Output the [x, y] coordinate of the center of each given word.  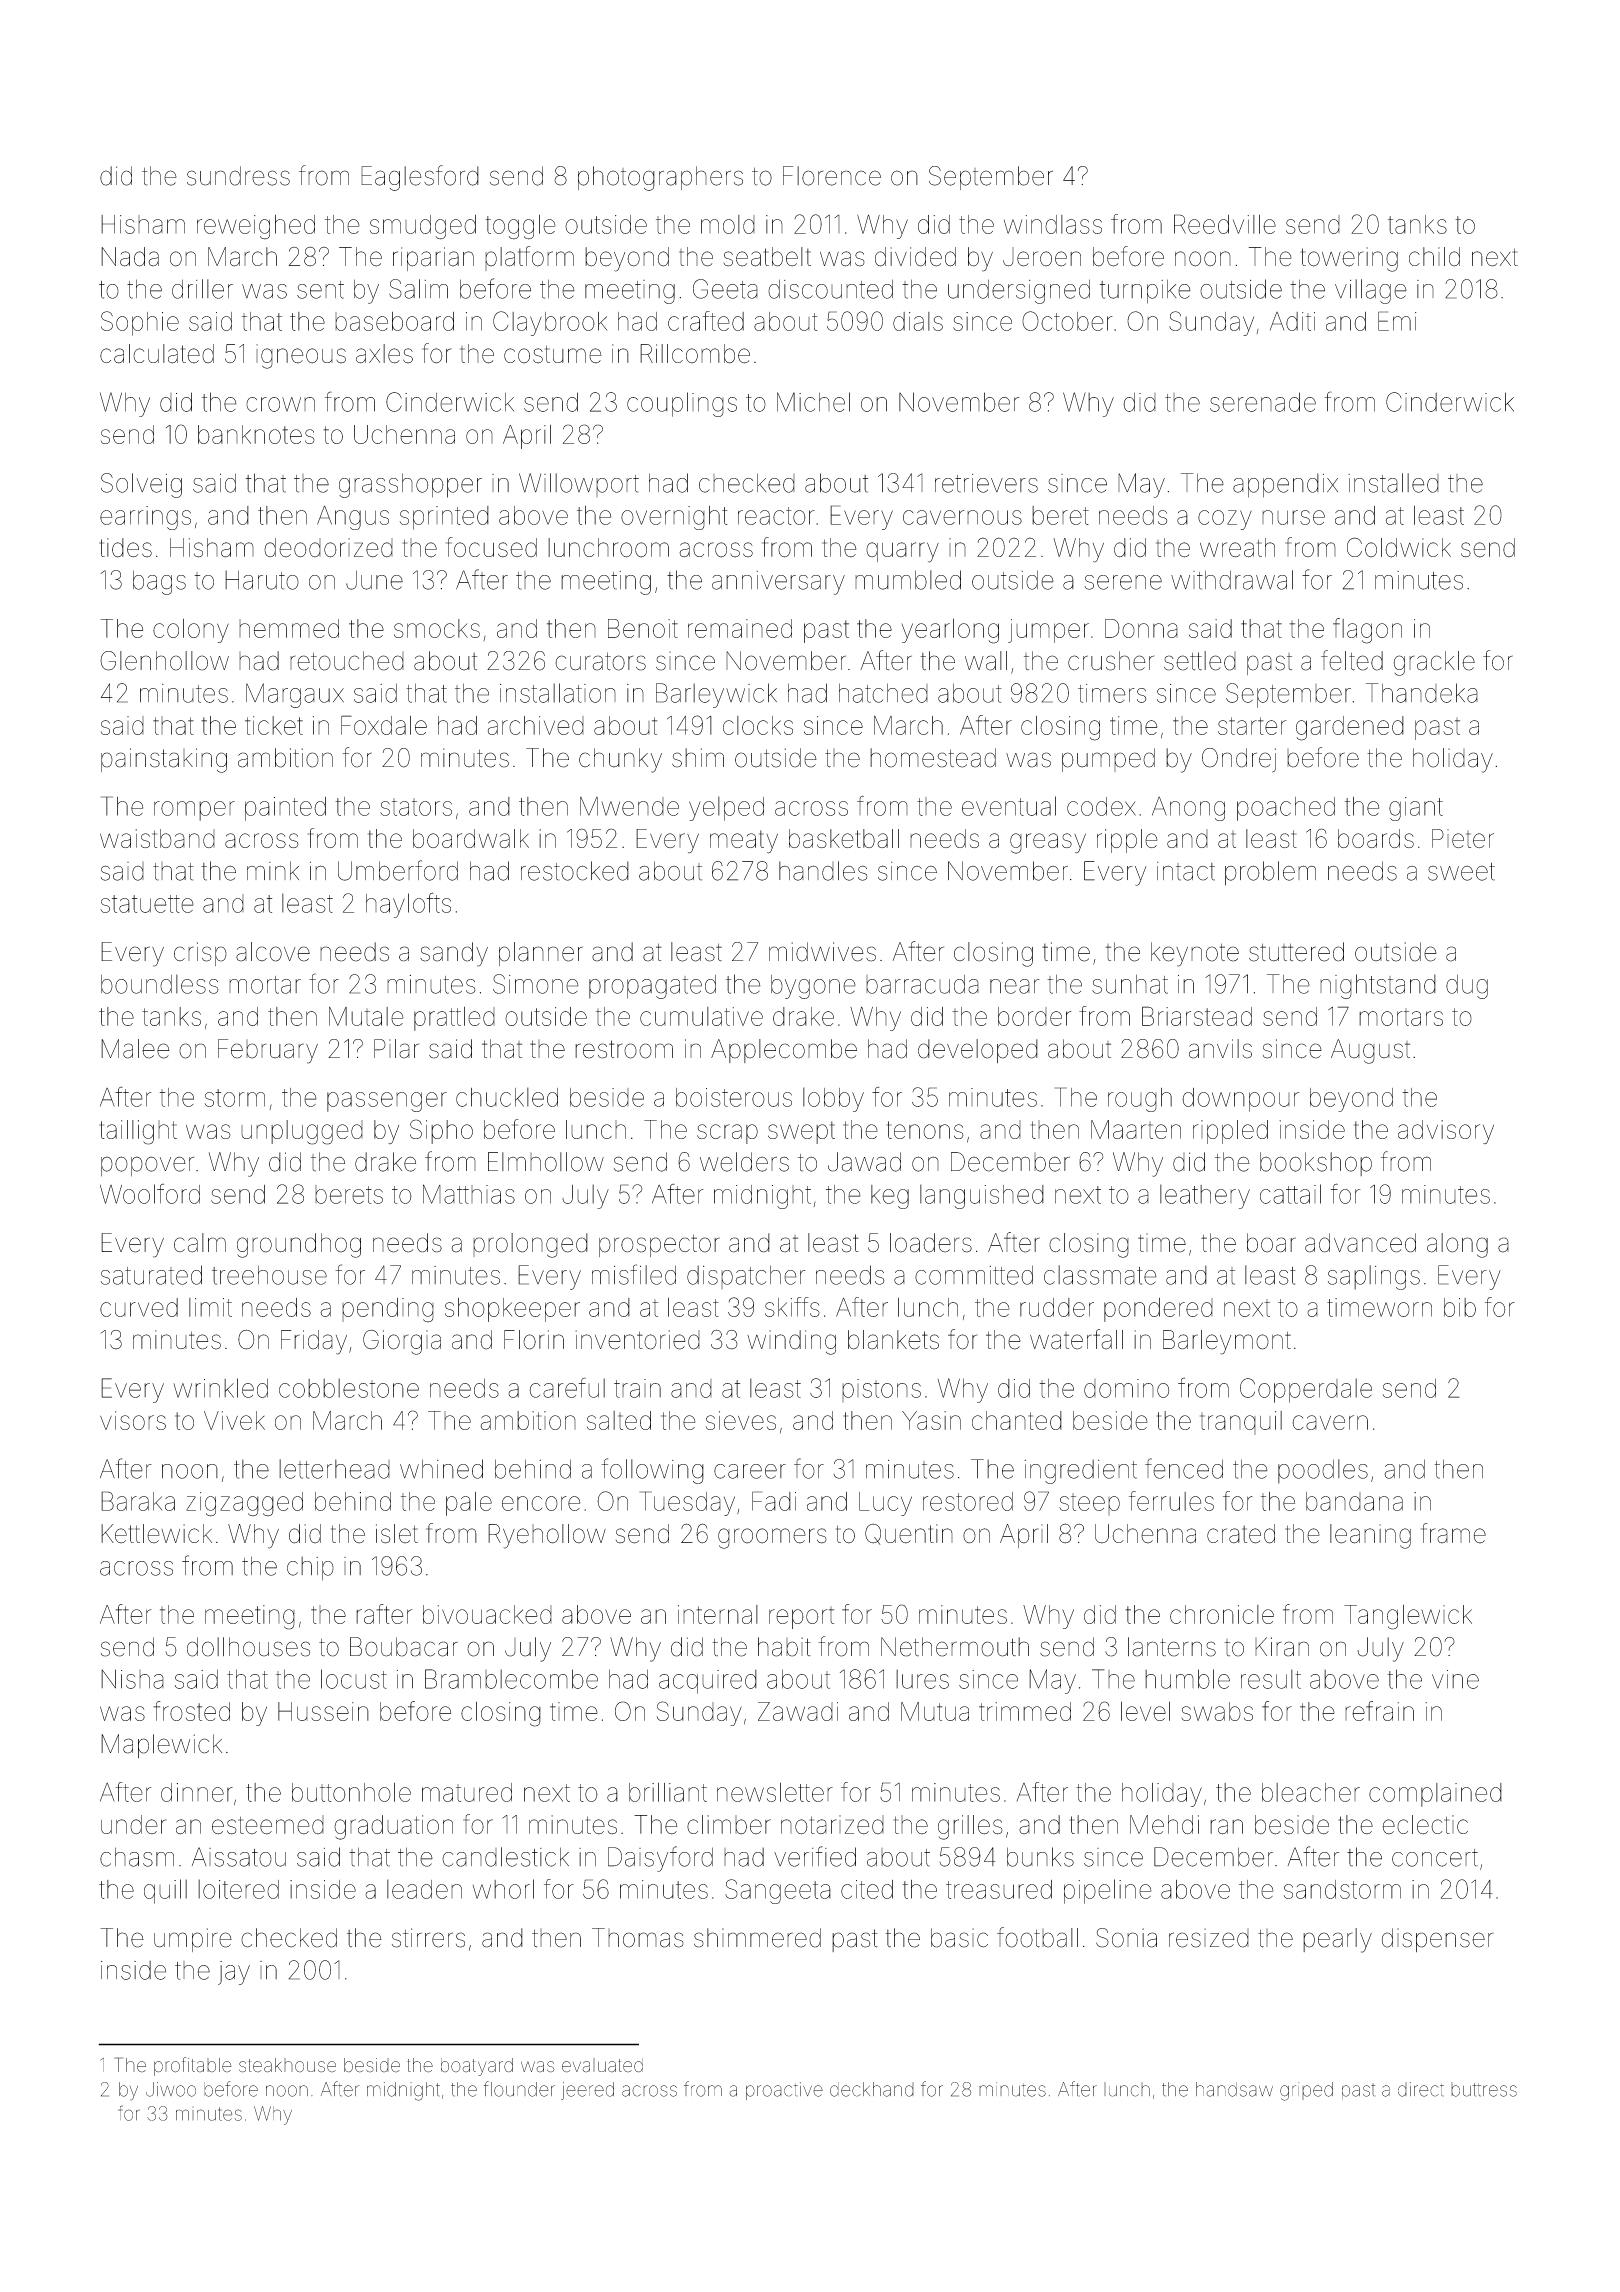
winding [791, 1342]
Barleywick [716, 695]
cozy [1225, 520]
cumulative [701, 1016]
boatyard [477, 2067]
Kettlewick [156, 1534]
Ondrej [1239, 760]
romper [194, 811]
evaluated [602, 2065]
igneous [301, 356]
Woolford [150, 1193]
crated [1241, 1534]
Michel [813, 402]
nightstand [1378, 986]
